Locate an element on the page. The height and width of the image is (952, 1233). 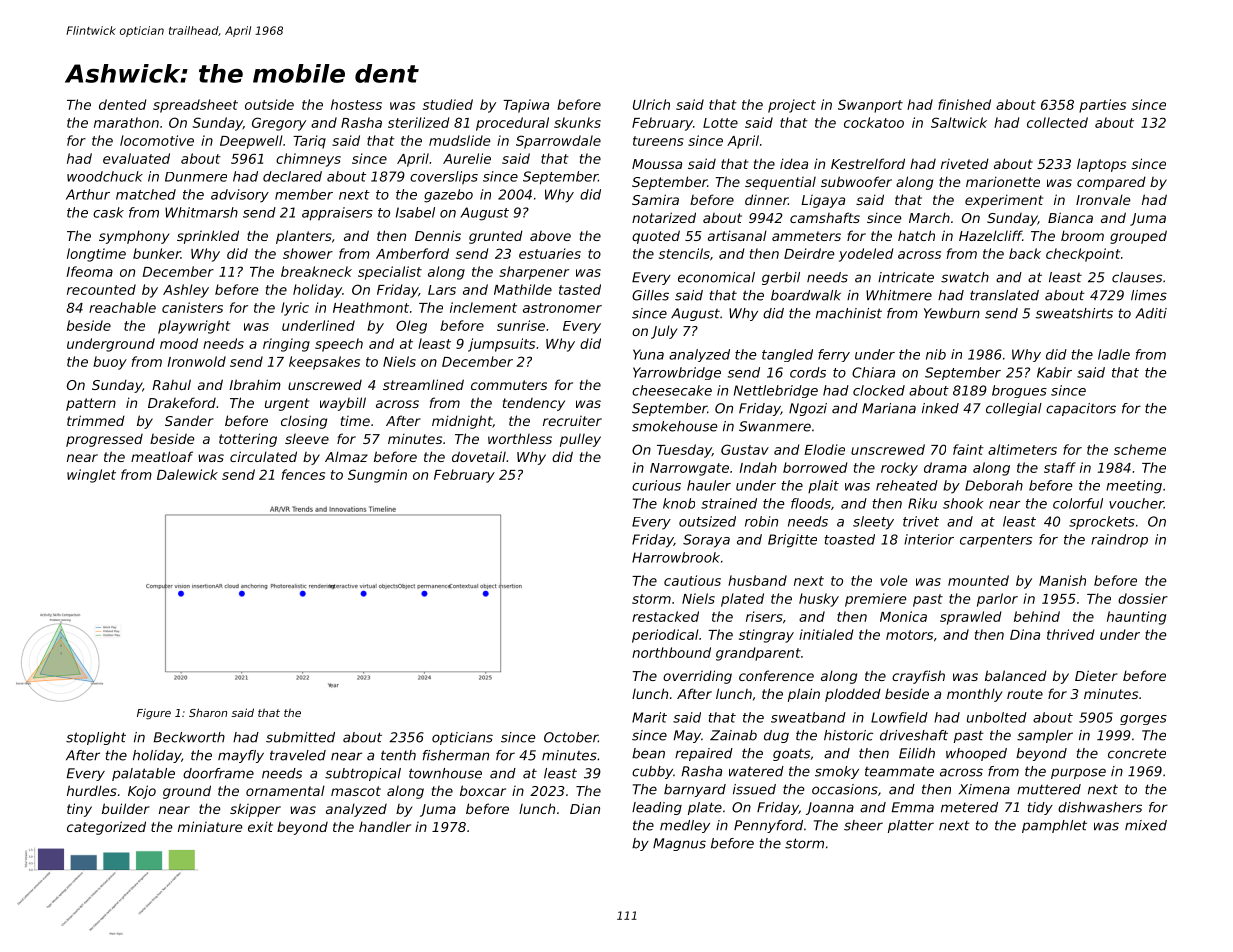
Pennyford is located at coordinates (768, 826).
